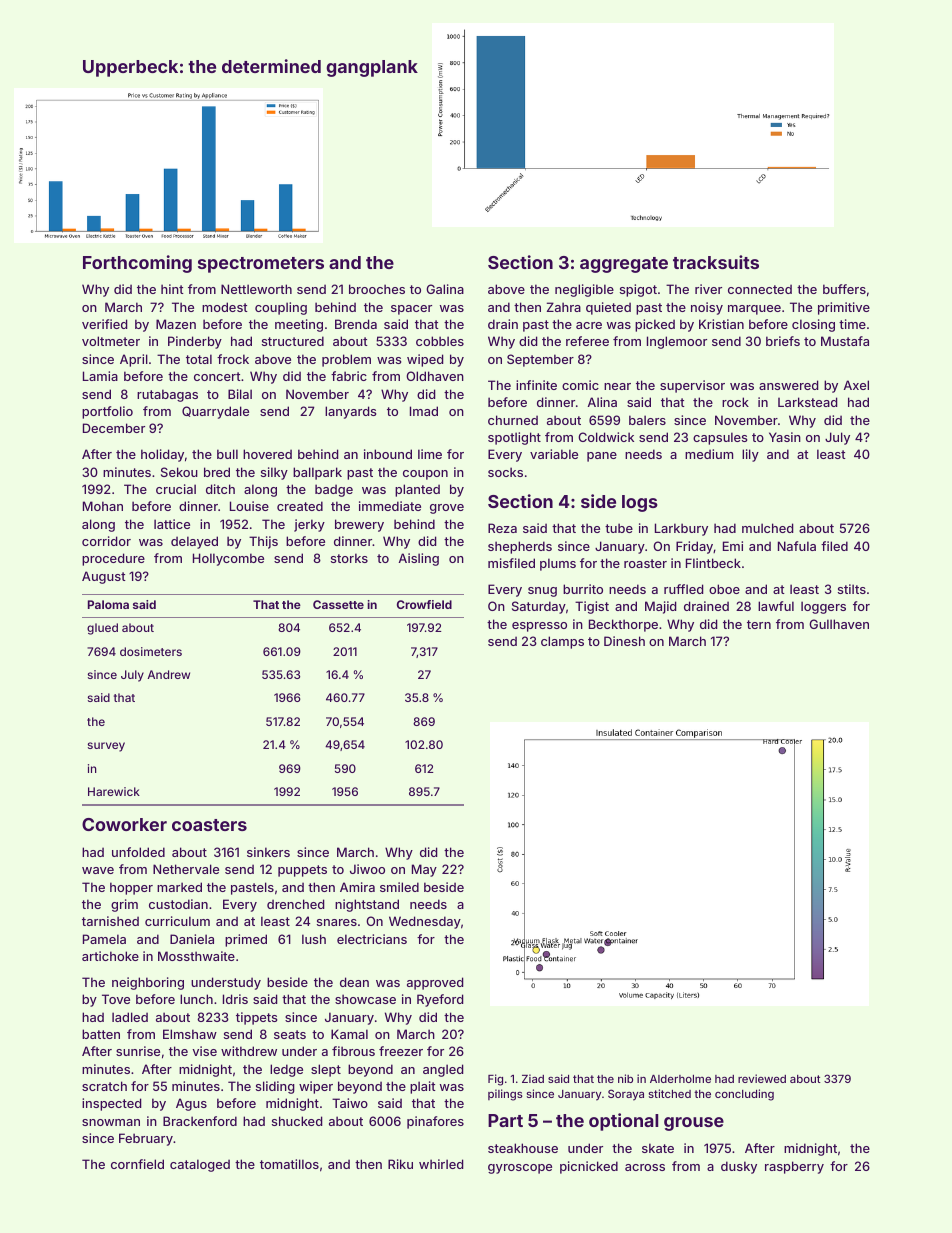  Describe the element at coordinates (762, 1078) in the page. I see `reviewed` at that location.
